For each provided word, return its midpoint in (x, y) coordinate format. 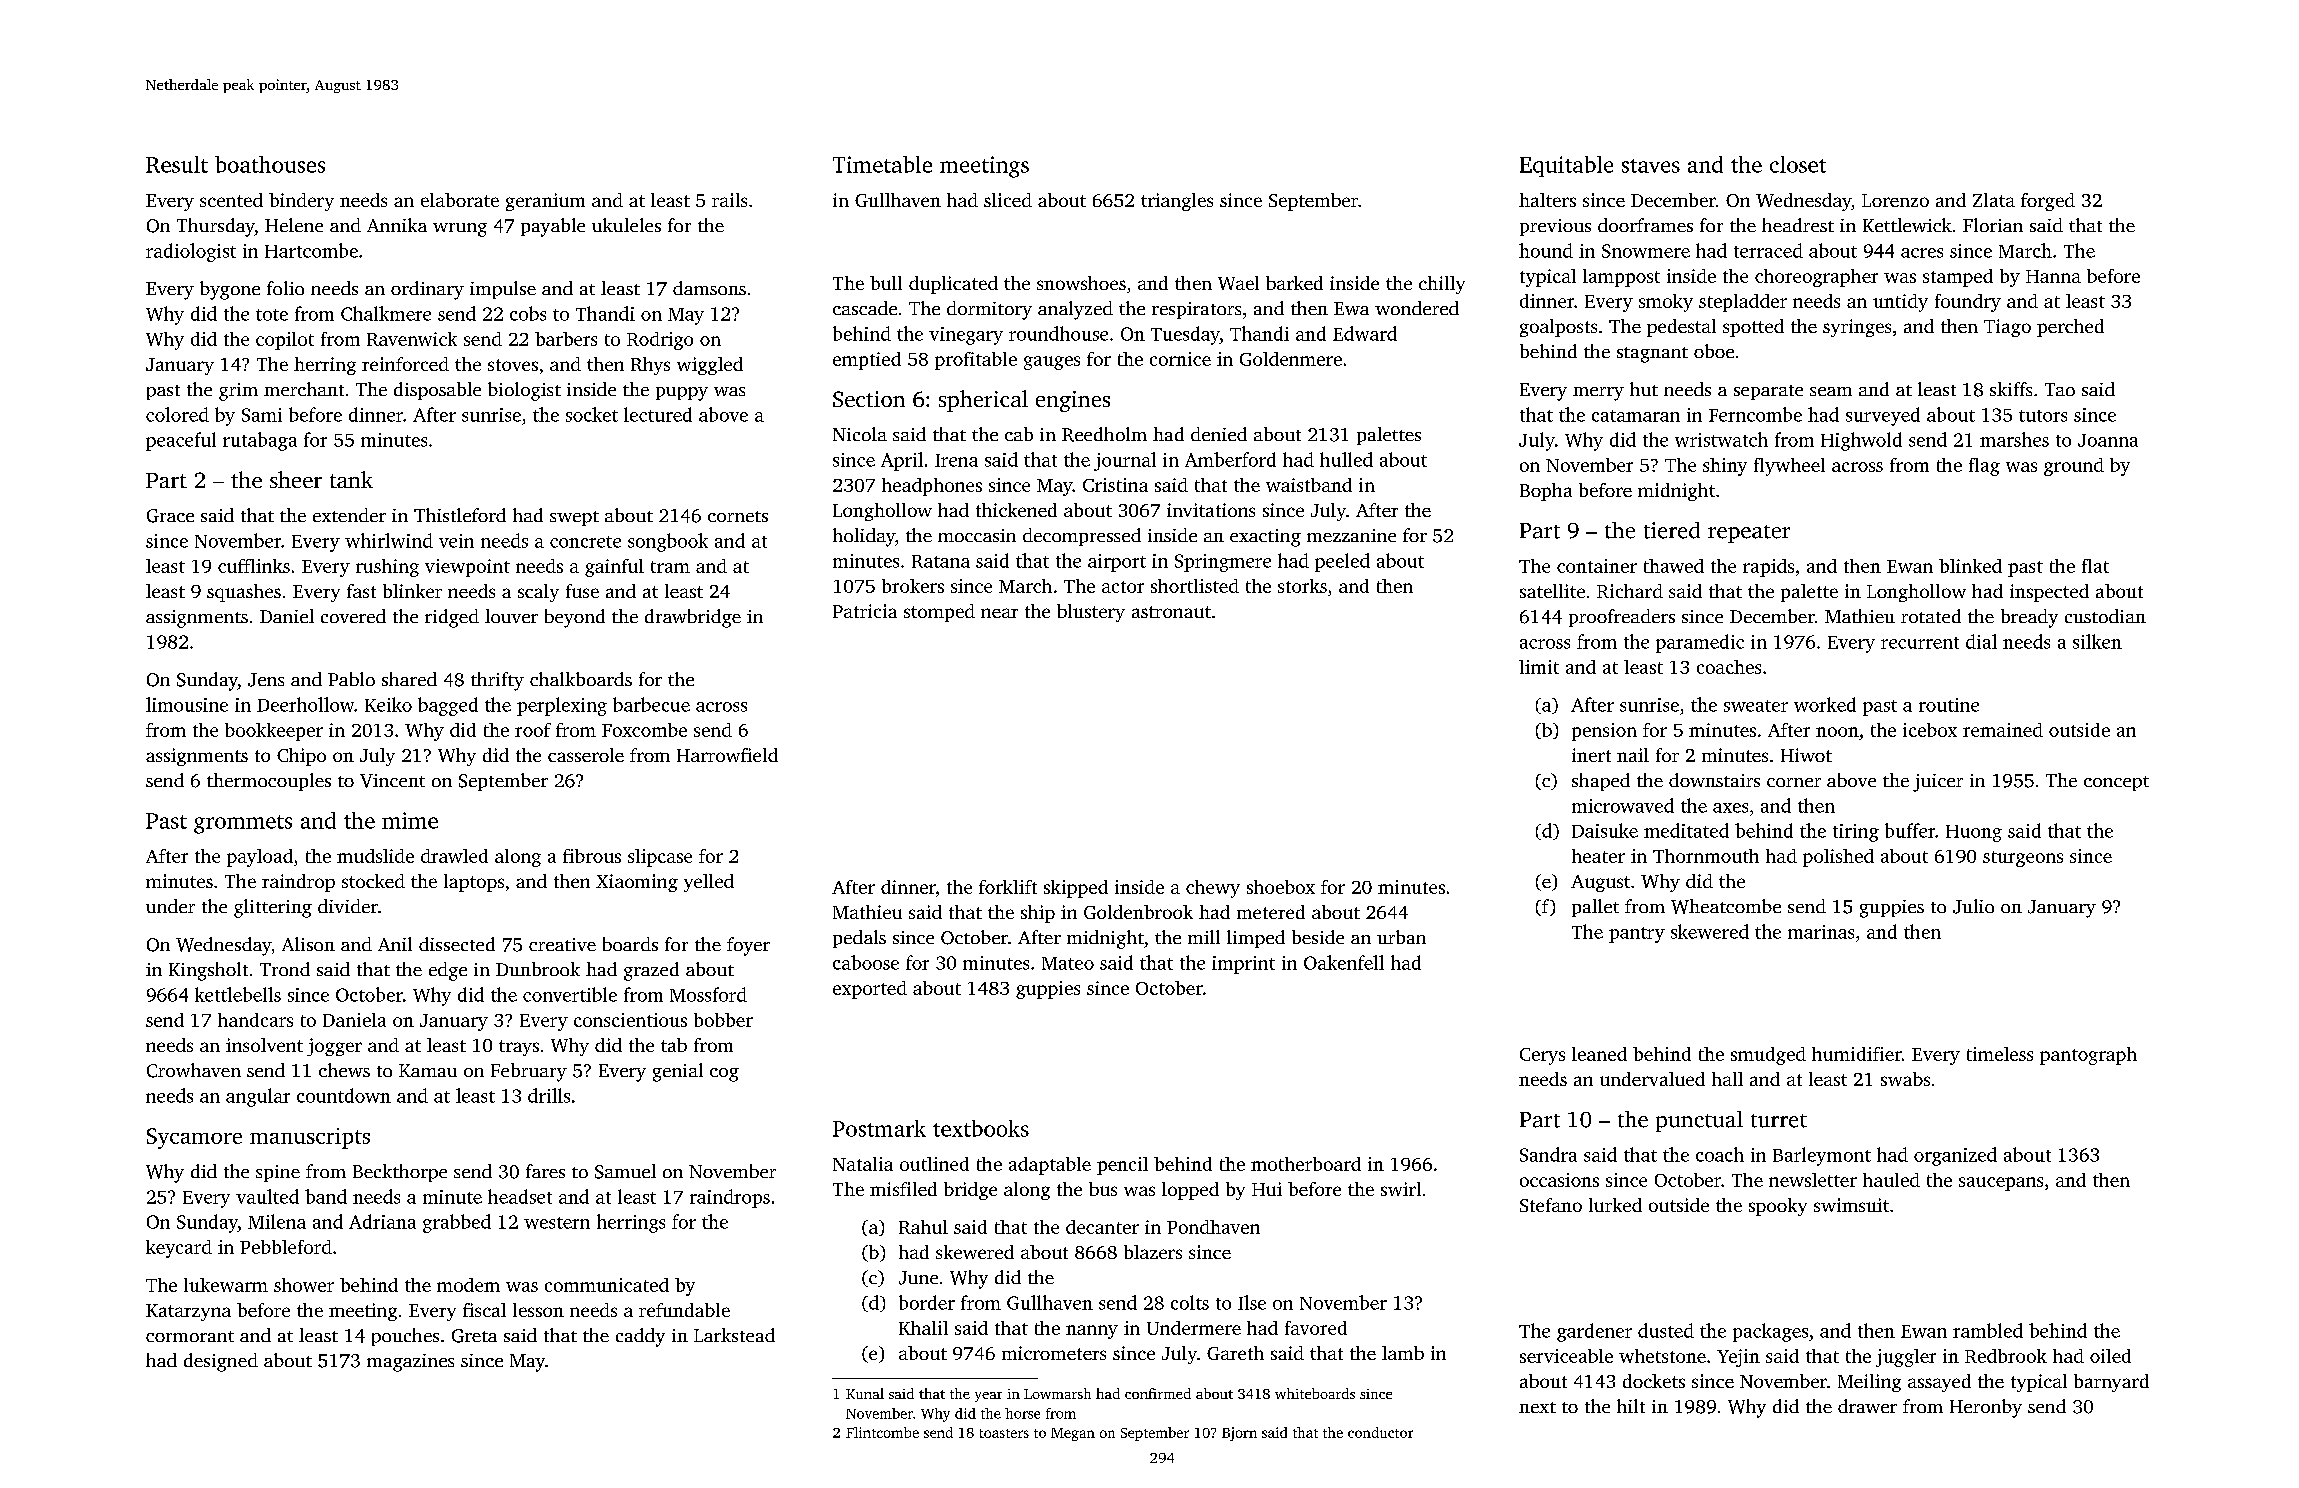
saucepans (2001, 1184)
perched (2070, 328)
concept (2116, 783)
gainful (614, 568)
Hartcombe (311, 250)
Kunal (865, 1393)
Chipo (301, 757)
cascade (865, 308)
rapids (1768, 568)
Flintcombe (882, 1432)
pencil (1122, 1166)
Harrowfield (727, 755)
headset (520, 1196)
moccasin (977, 535)
